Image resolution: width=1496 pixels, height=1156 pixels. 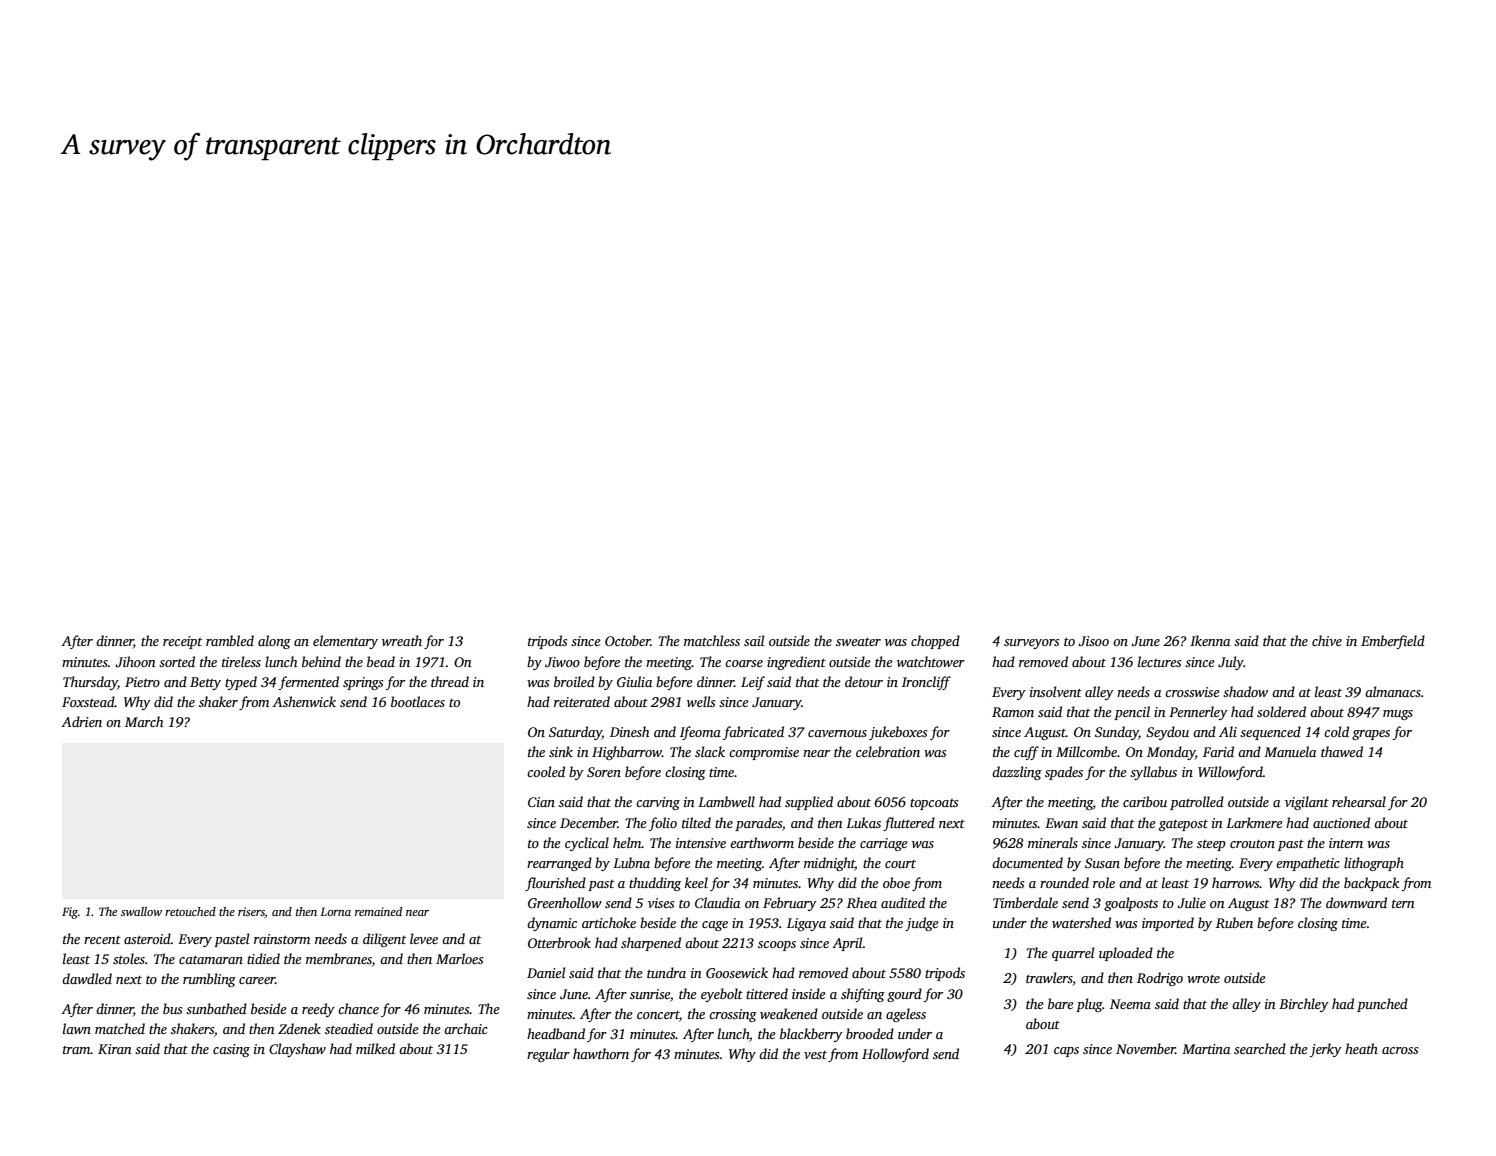 I want to click on Cian, so click(x=541, y=802).
